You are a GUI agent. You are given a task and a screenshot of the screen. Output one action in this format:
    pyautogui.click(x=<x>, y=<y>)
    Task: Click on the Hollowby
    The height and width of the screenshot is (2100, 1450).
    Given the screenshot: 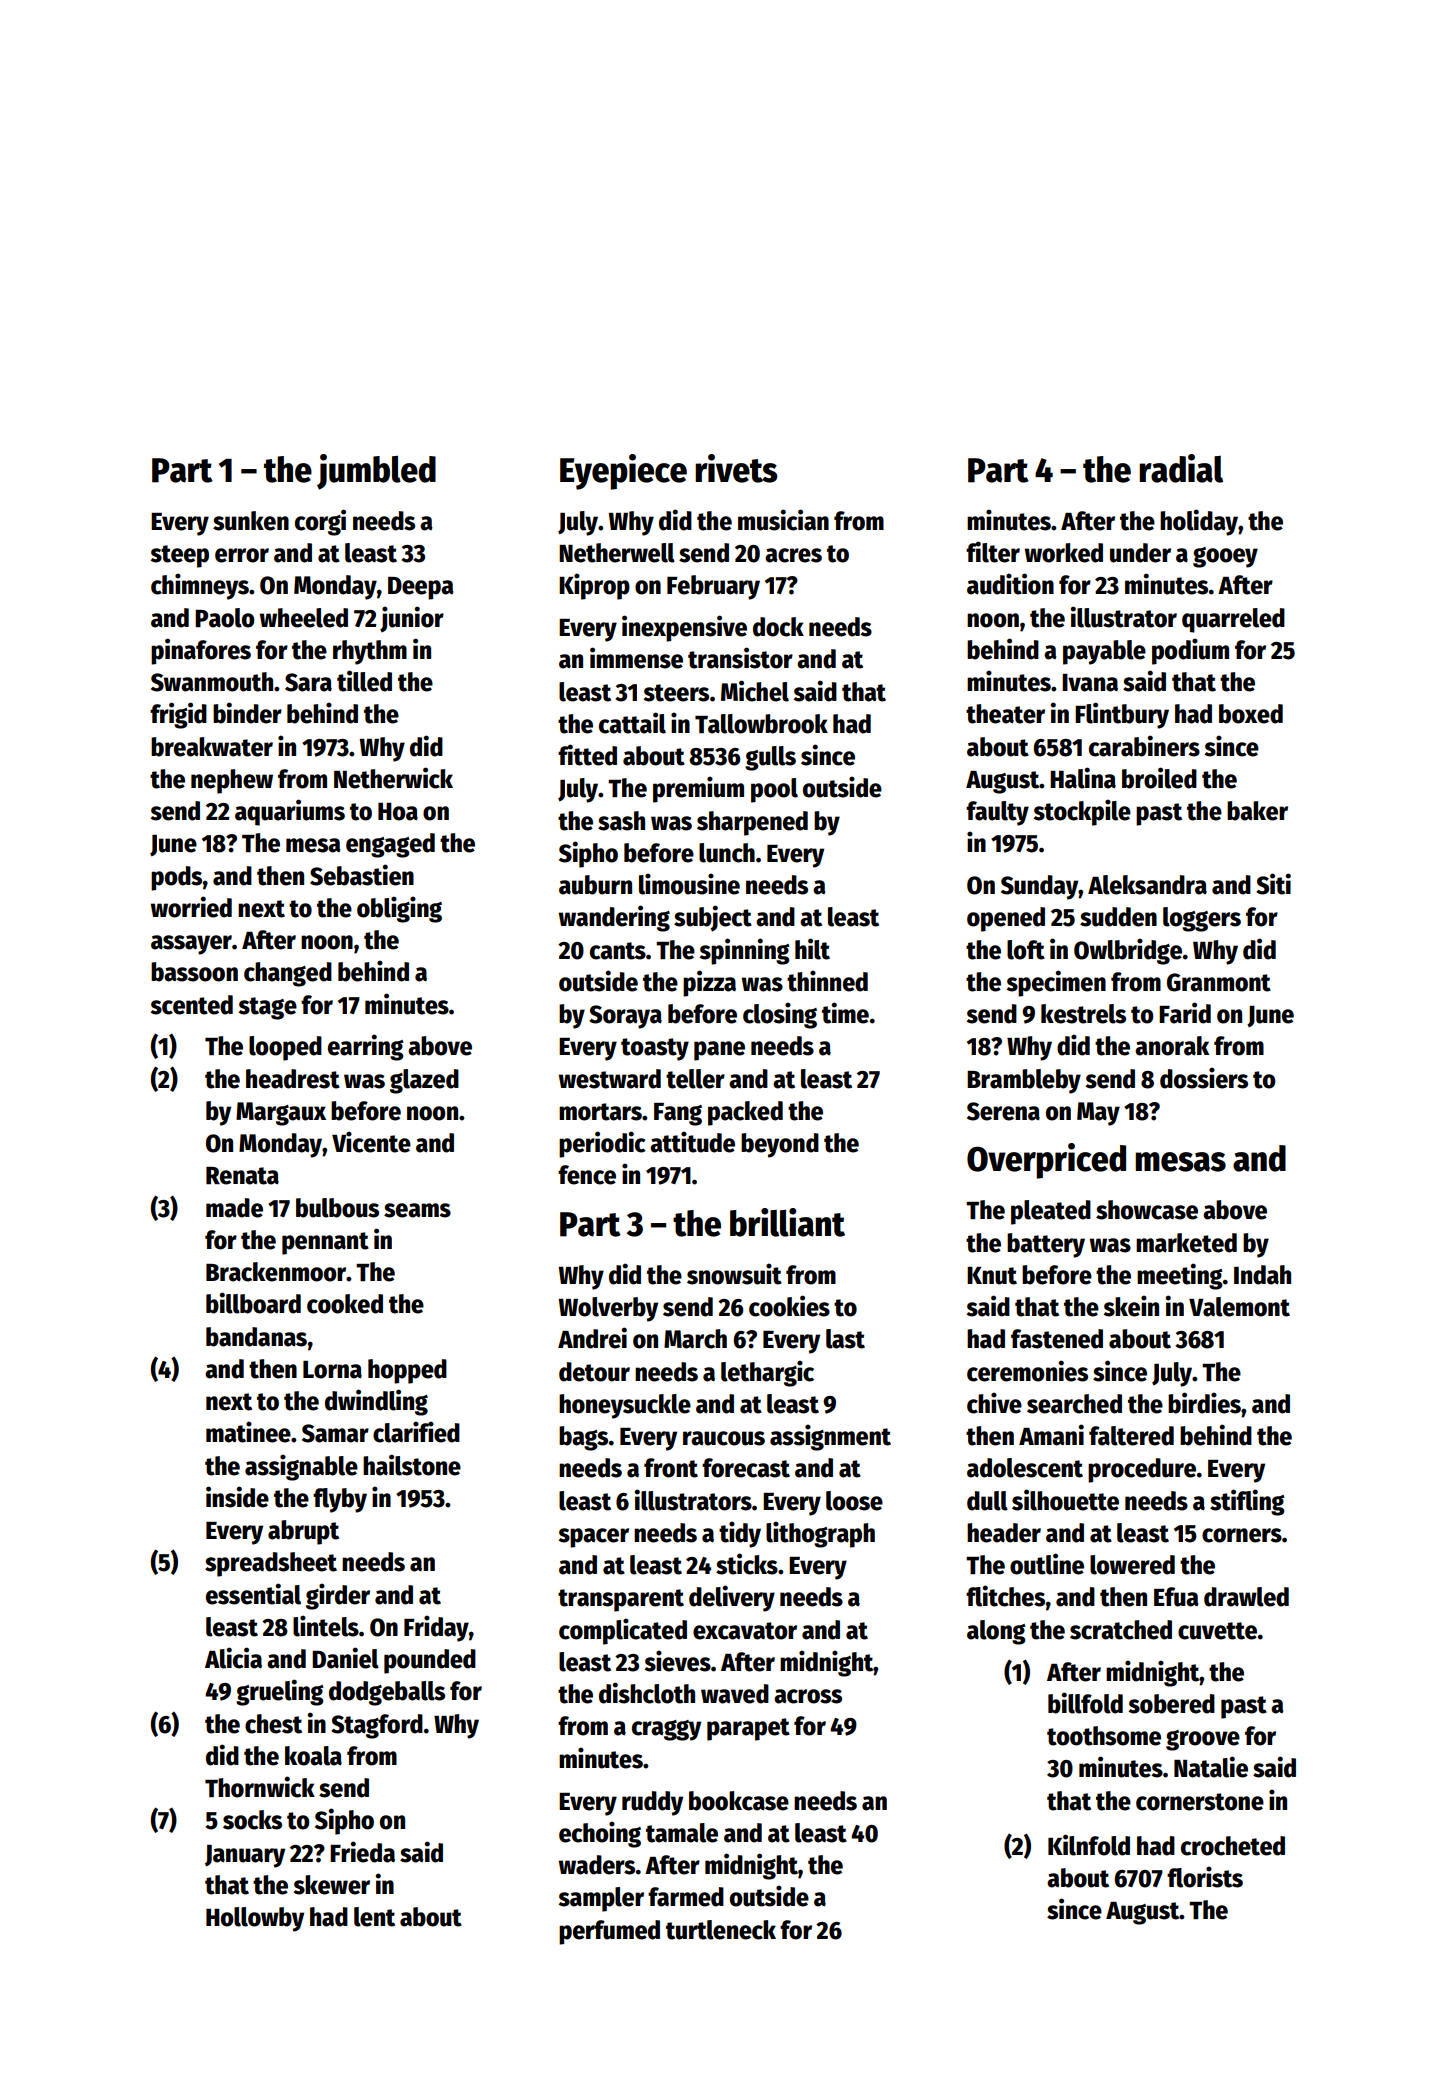 What is the action you would take?
    pyautogui.click(x=255, y=1919)
